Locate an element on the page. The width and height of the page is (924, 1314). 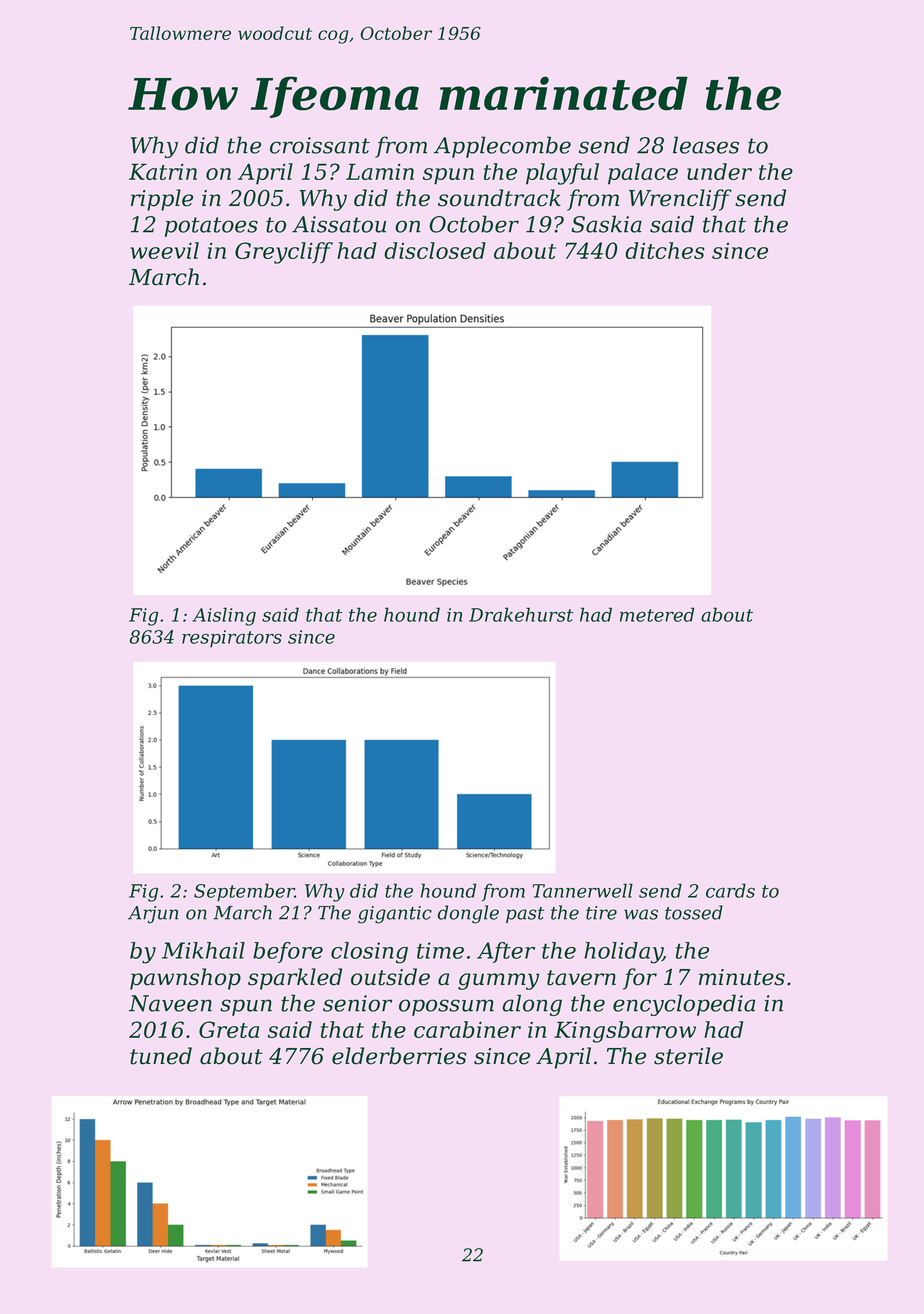
respirators is located at coordinates (232, 639).
